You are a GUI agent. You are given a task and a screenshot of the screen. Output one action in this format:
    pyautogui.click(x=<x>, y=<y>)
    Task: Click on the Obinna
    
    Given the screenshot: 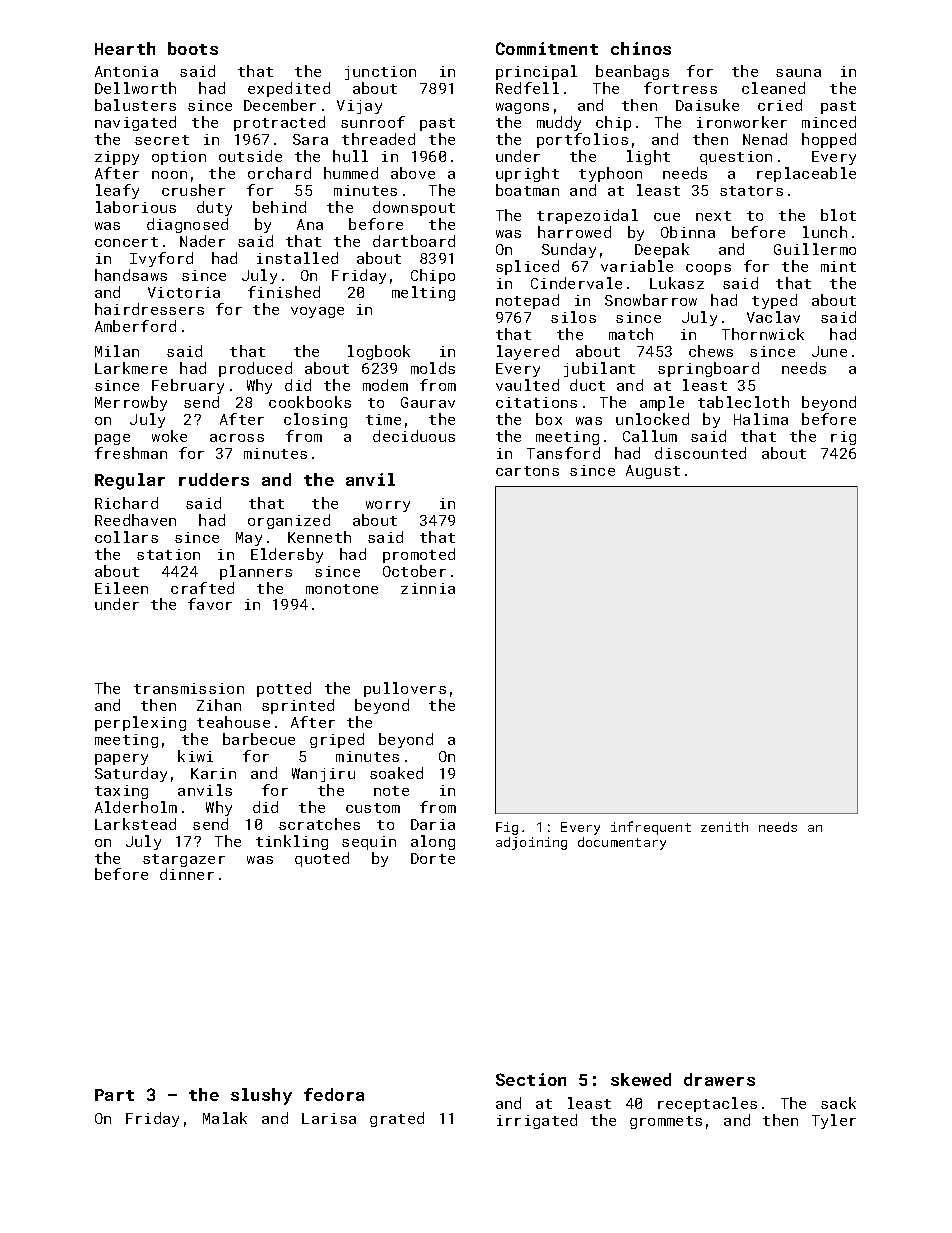 What is the action you would take?
    pyautogui.click(x=688, y=232)
